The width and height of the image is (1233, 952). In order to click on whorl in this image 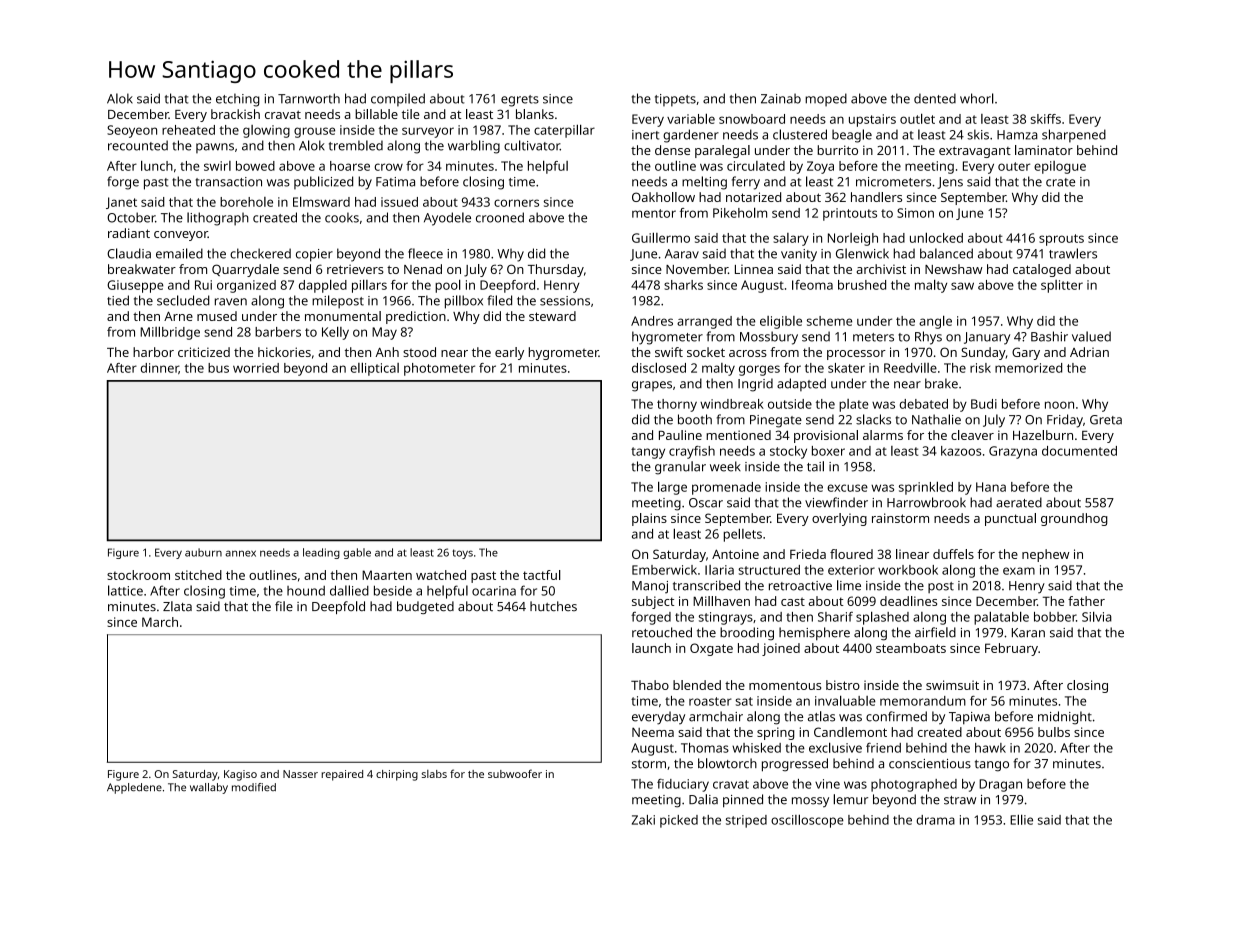, I will do `click(977, 98)`.
